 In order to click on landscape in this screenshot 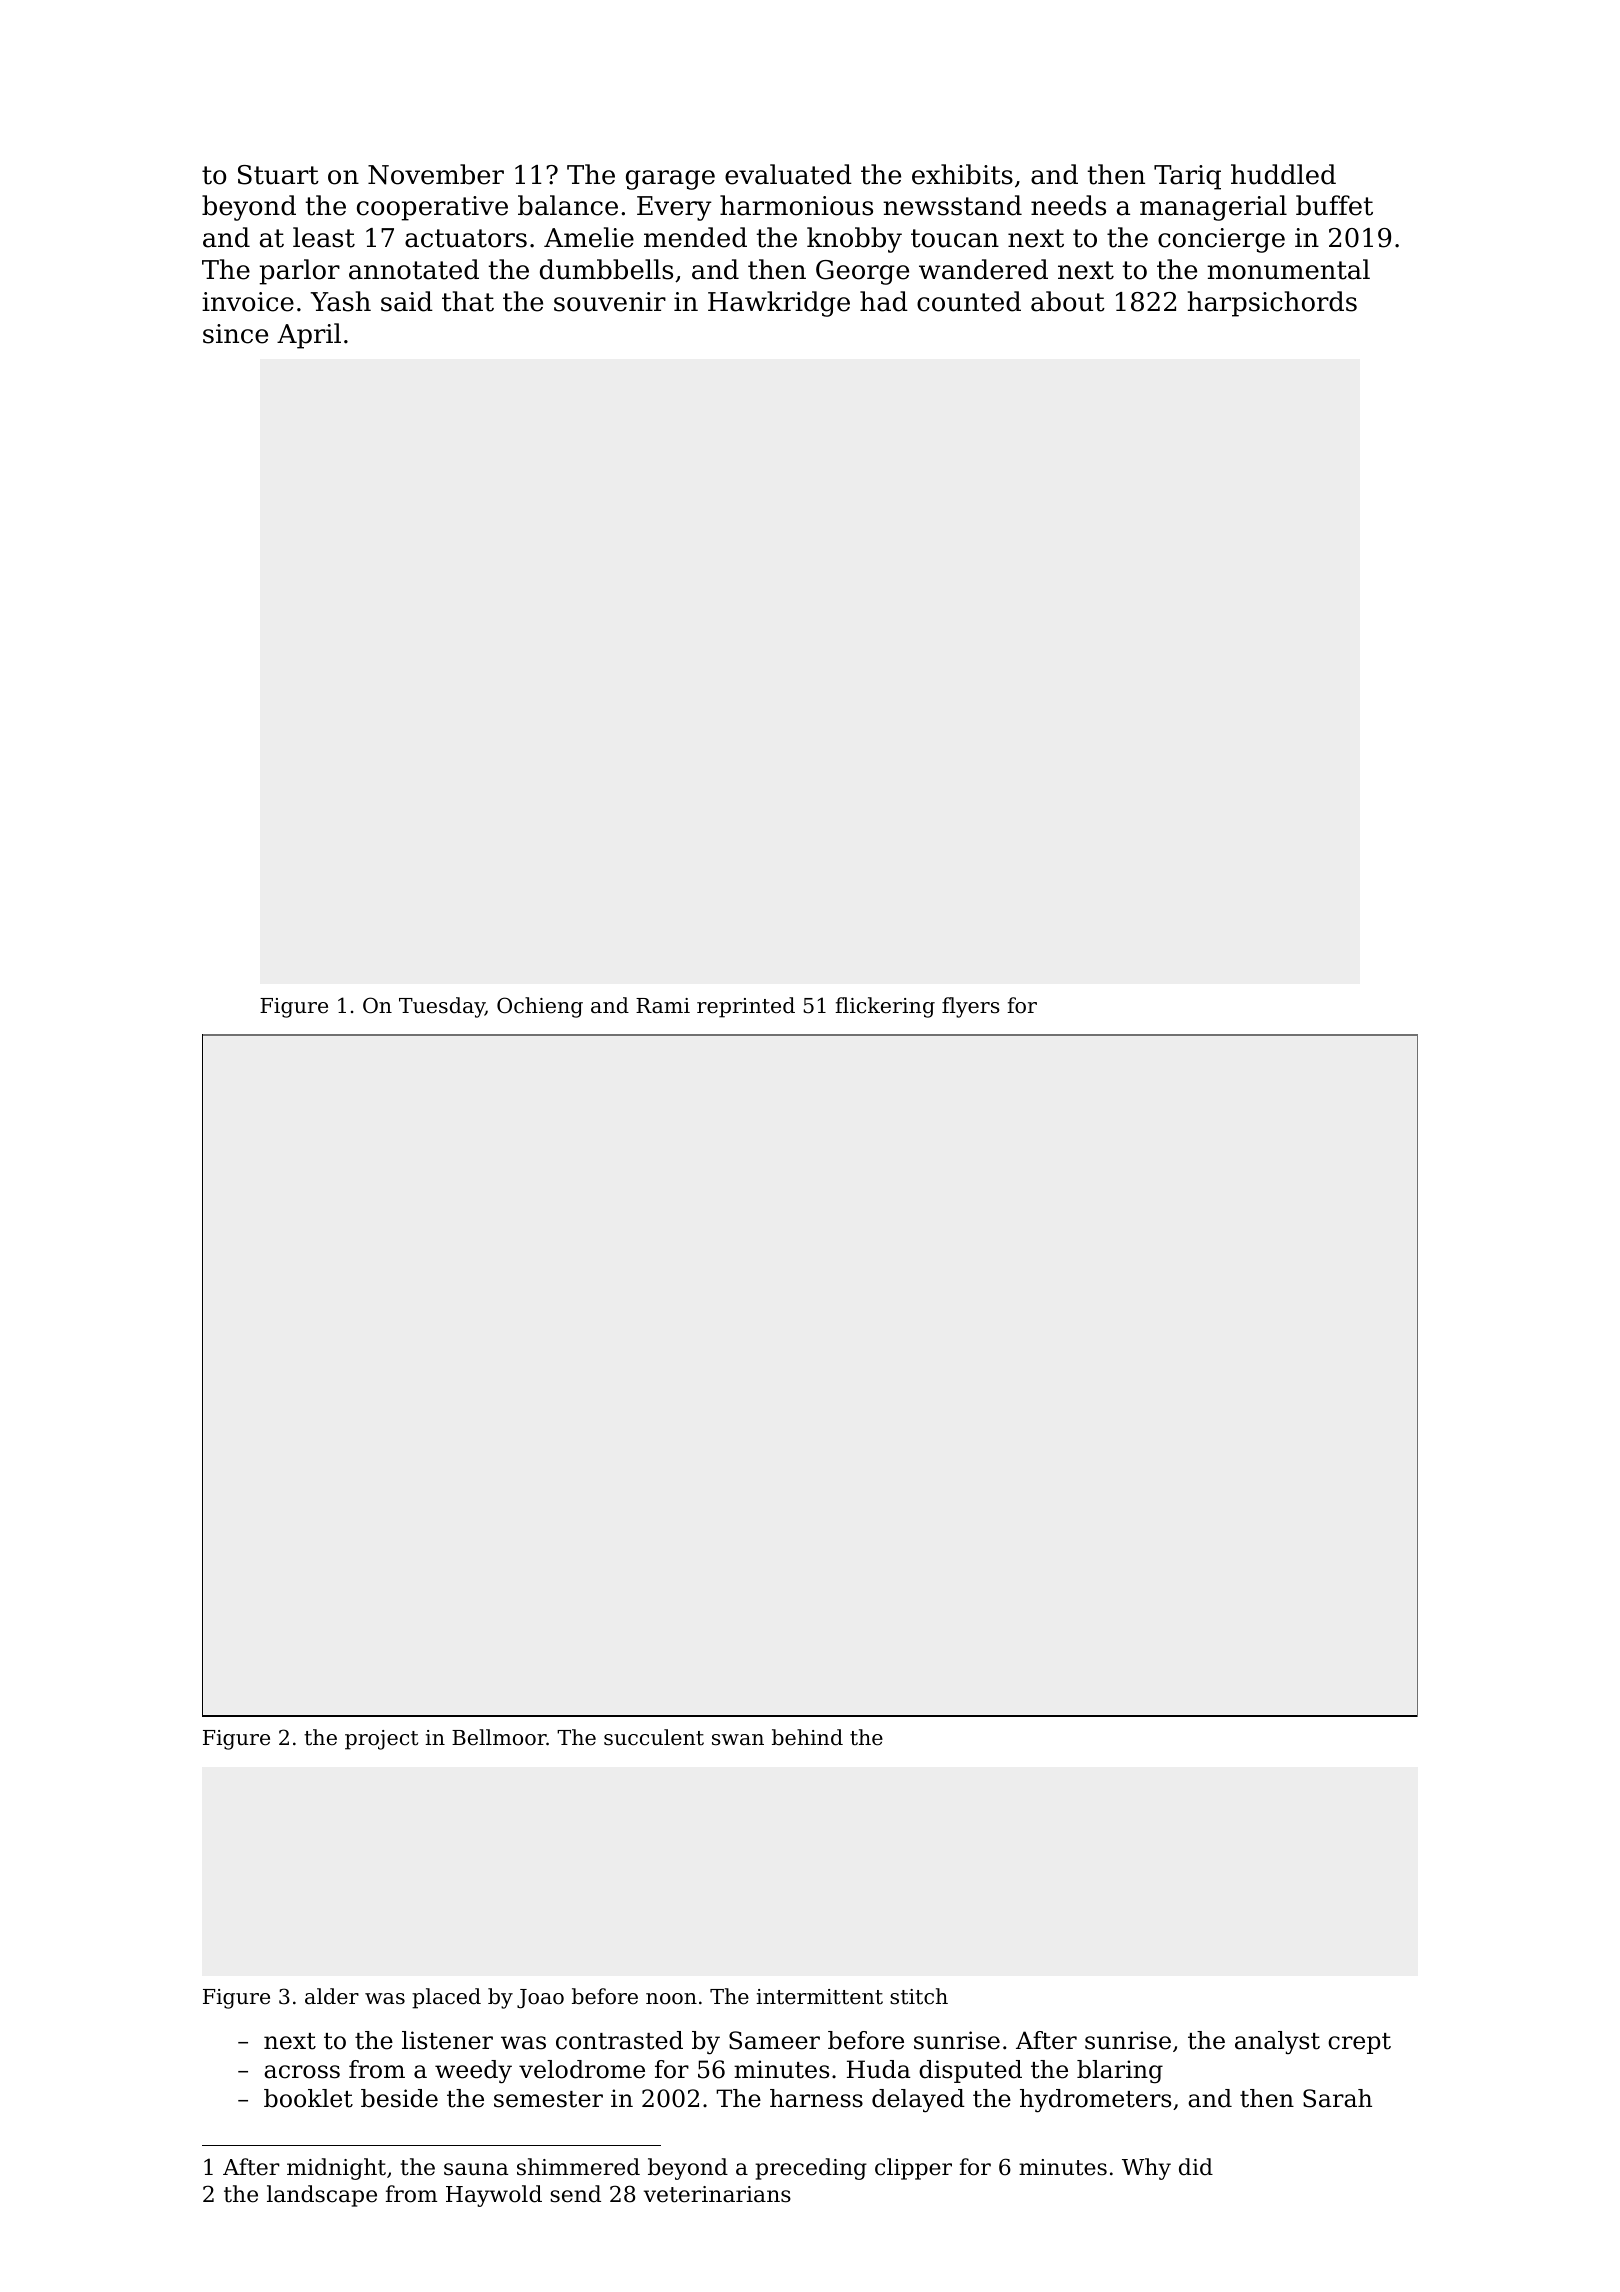, I will do `click(322, 2196)`.
